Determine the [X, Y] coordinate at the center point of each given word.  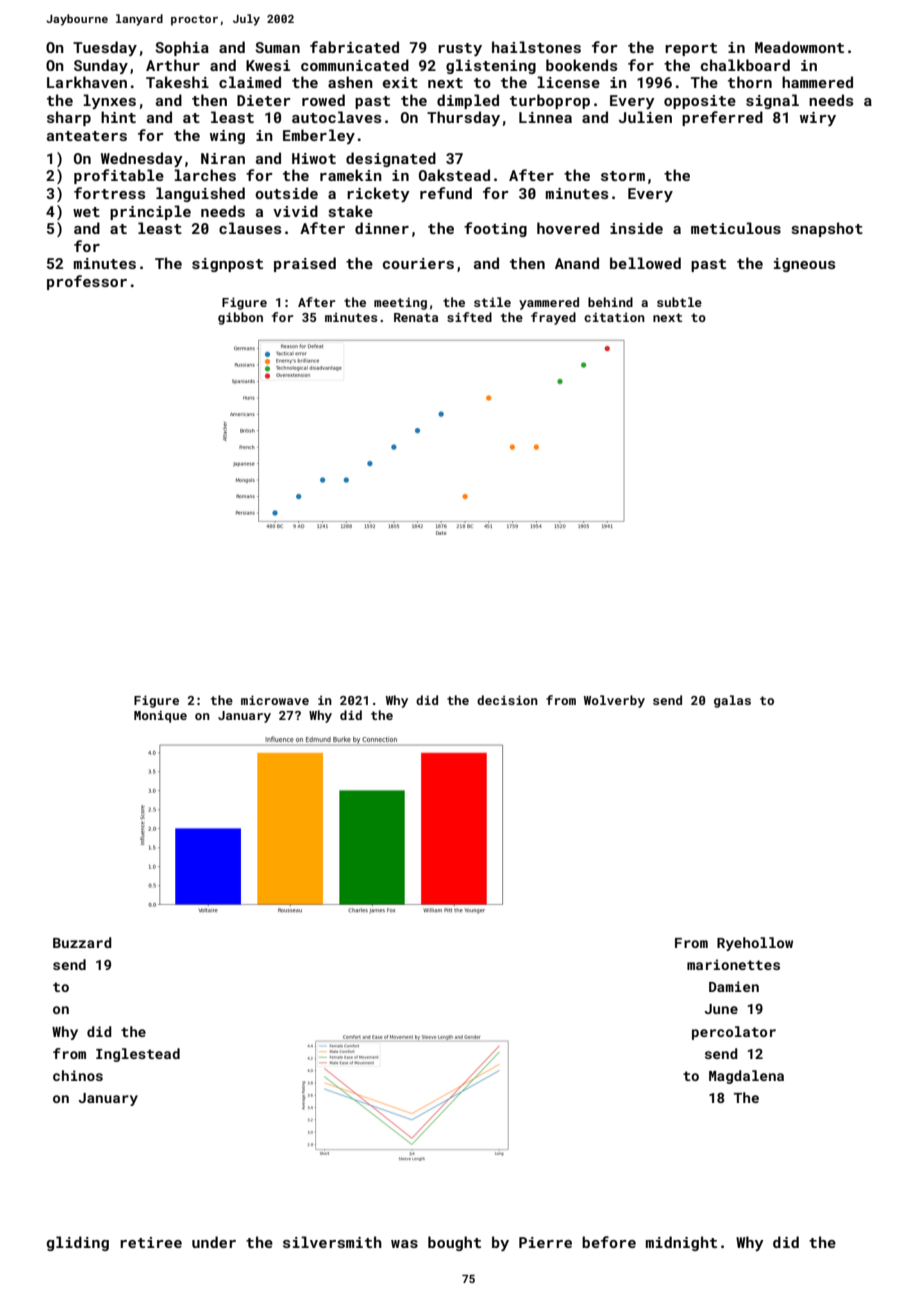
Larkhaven [87, 82]
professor [87, 282]
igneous [804, 265]
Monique [160, 716]
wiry [818, 119]
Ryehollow [755, 944]
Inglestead [138, 1055]
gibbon [240, 318]
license [568, 82]
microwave [275, 700]
